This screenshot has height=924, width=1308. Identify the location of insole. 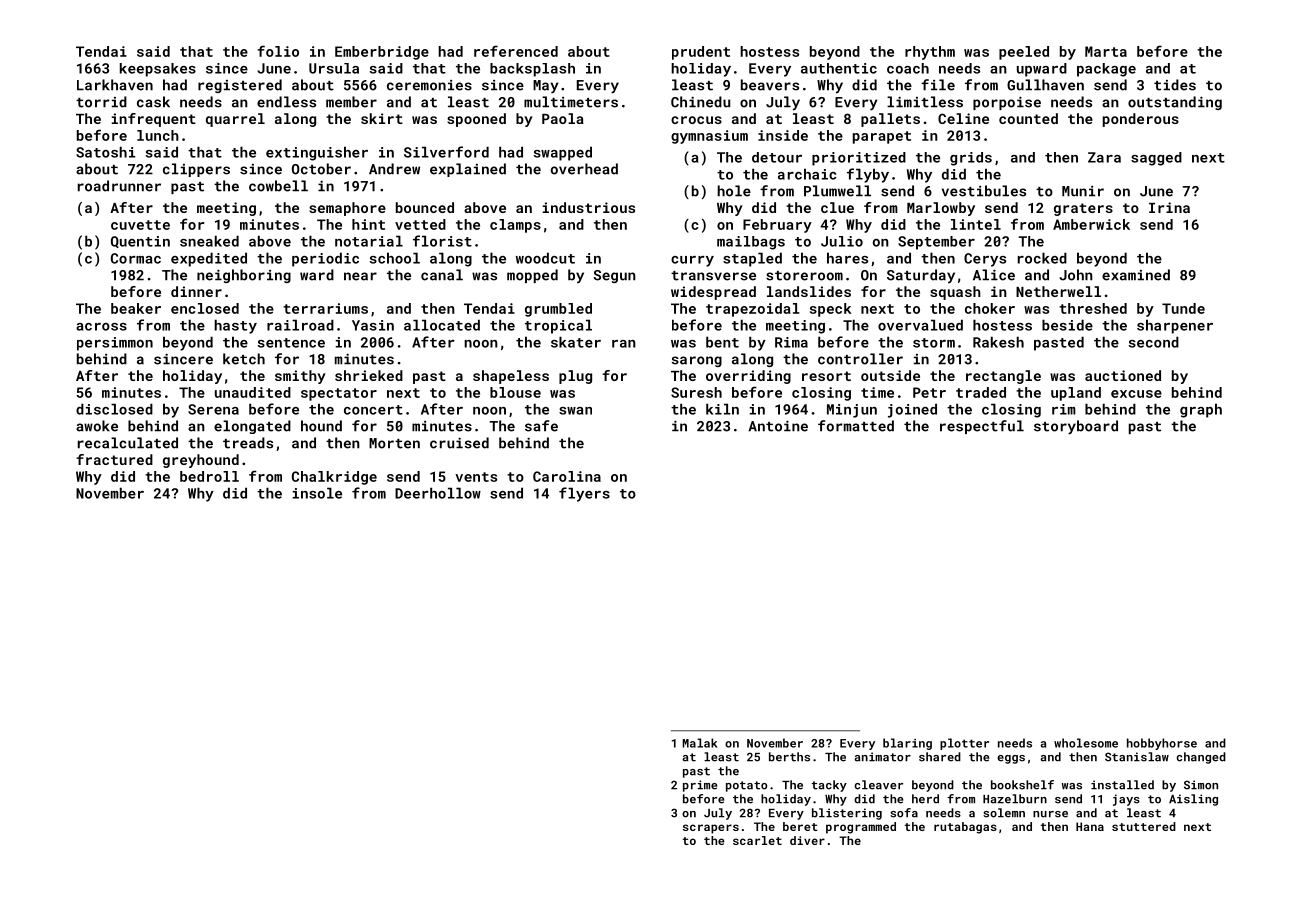
(317, 493).
